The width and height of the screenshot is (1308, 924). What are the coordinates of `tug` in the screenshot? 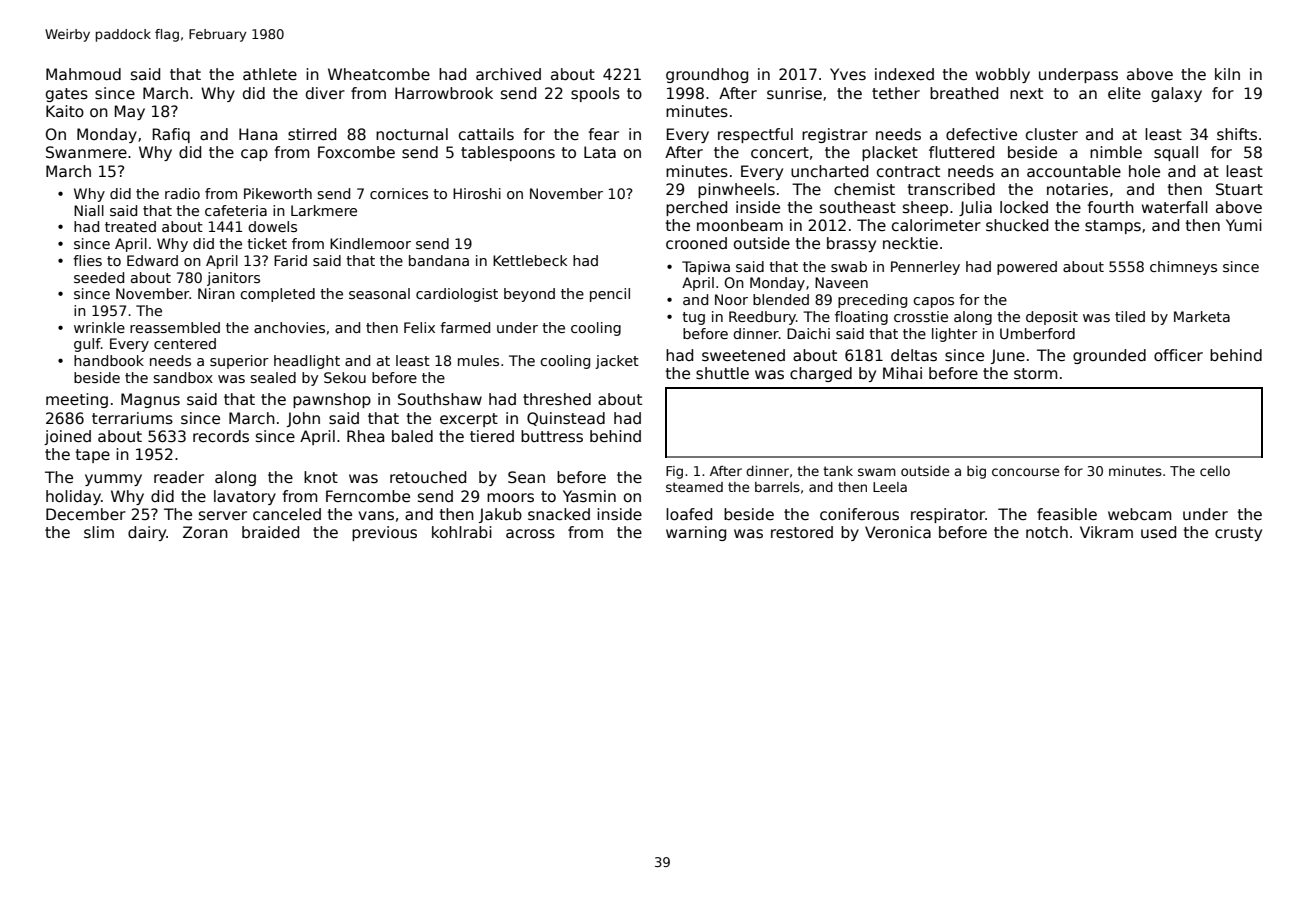 It's located at (693, 318).
